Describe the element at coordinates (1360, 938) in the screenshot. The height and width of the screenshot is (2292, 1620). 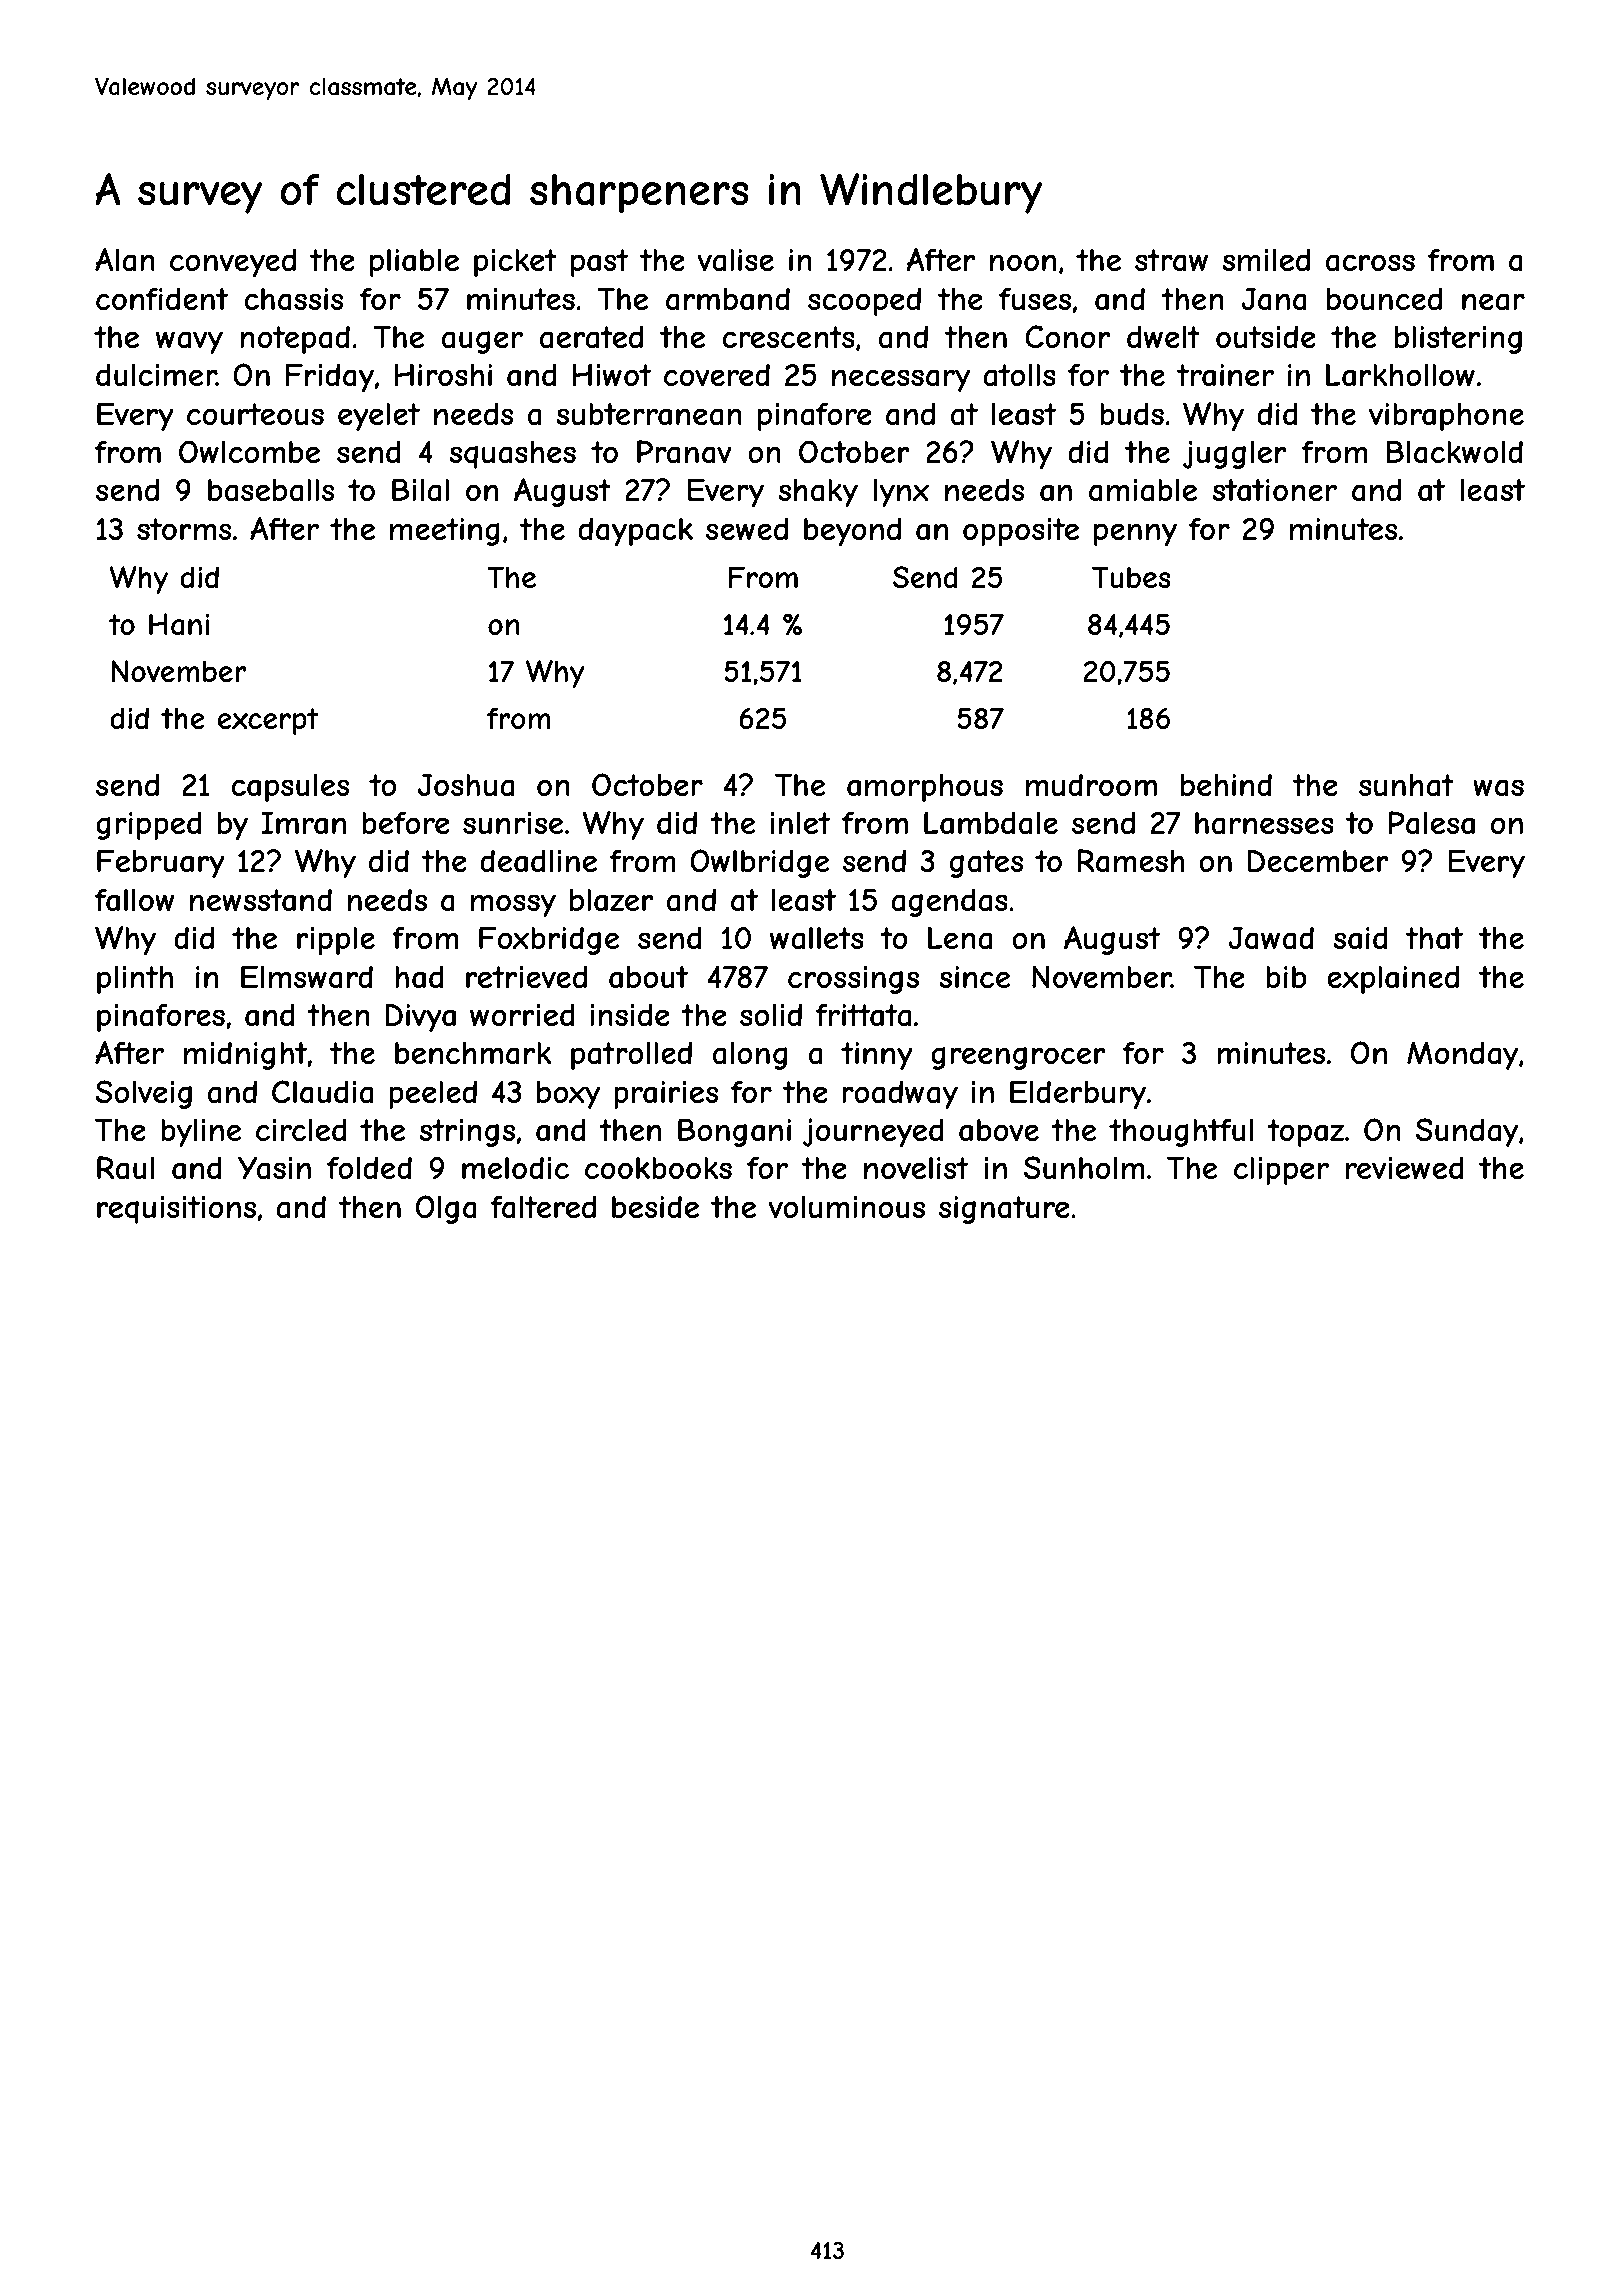
I see `said` at that location.
